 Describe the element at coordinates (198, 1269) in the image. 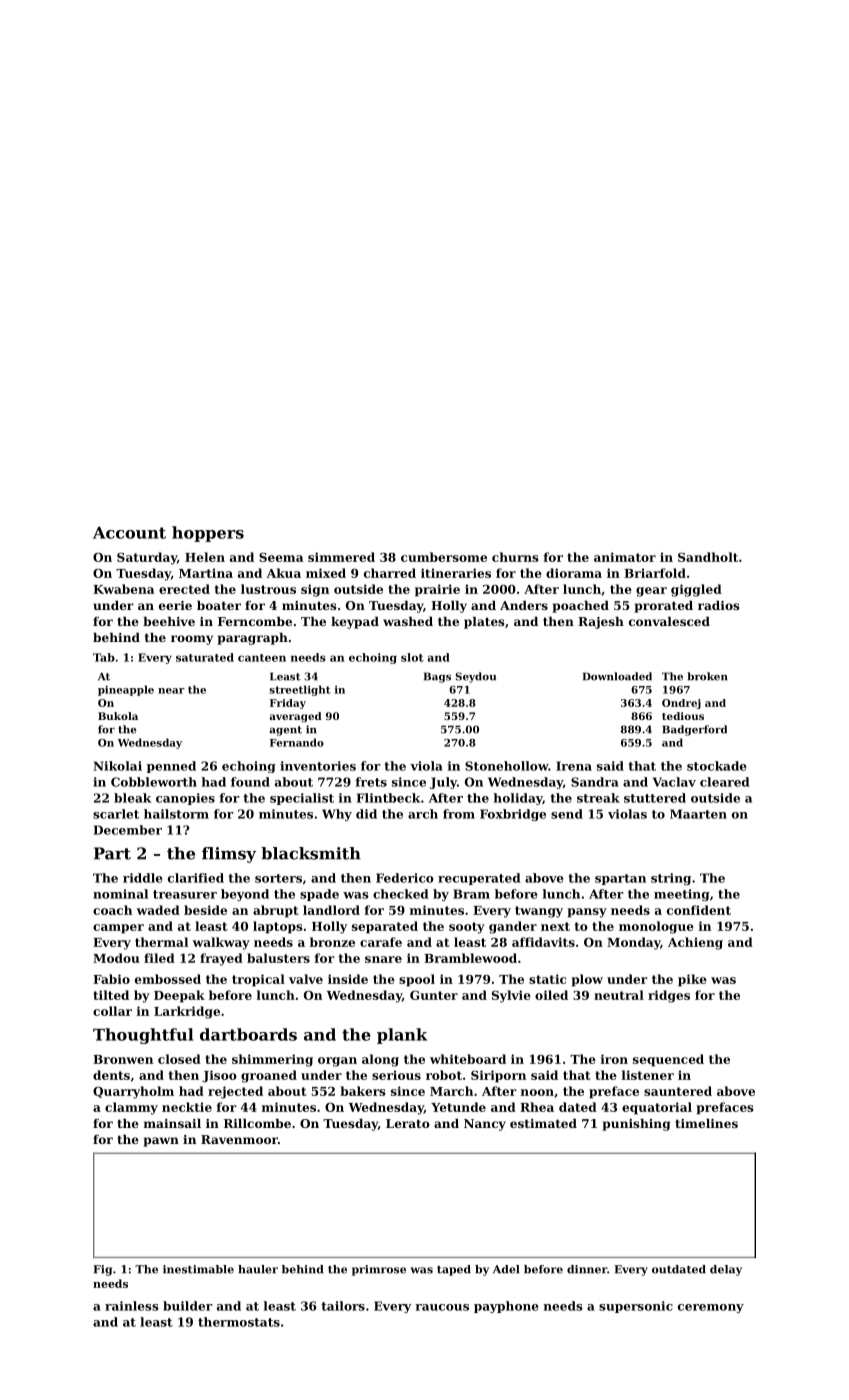

I see `inestimable` at that location.
